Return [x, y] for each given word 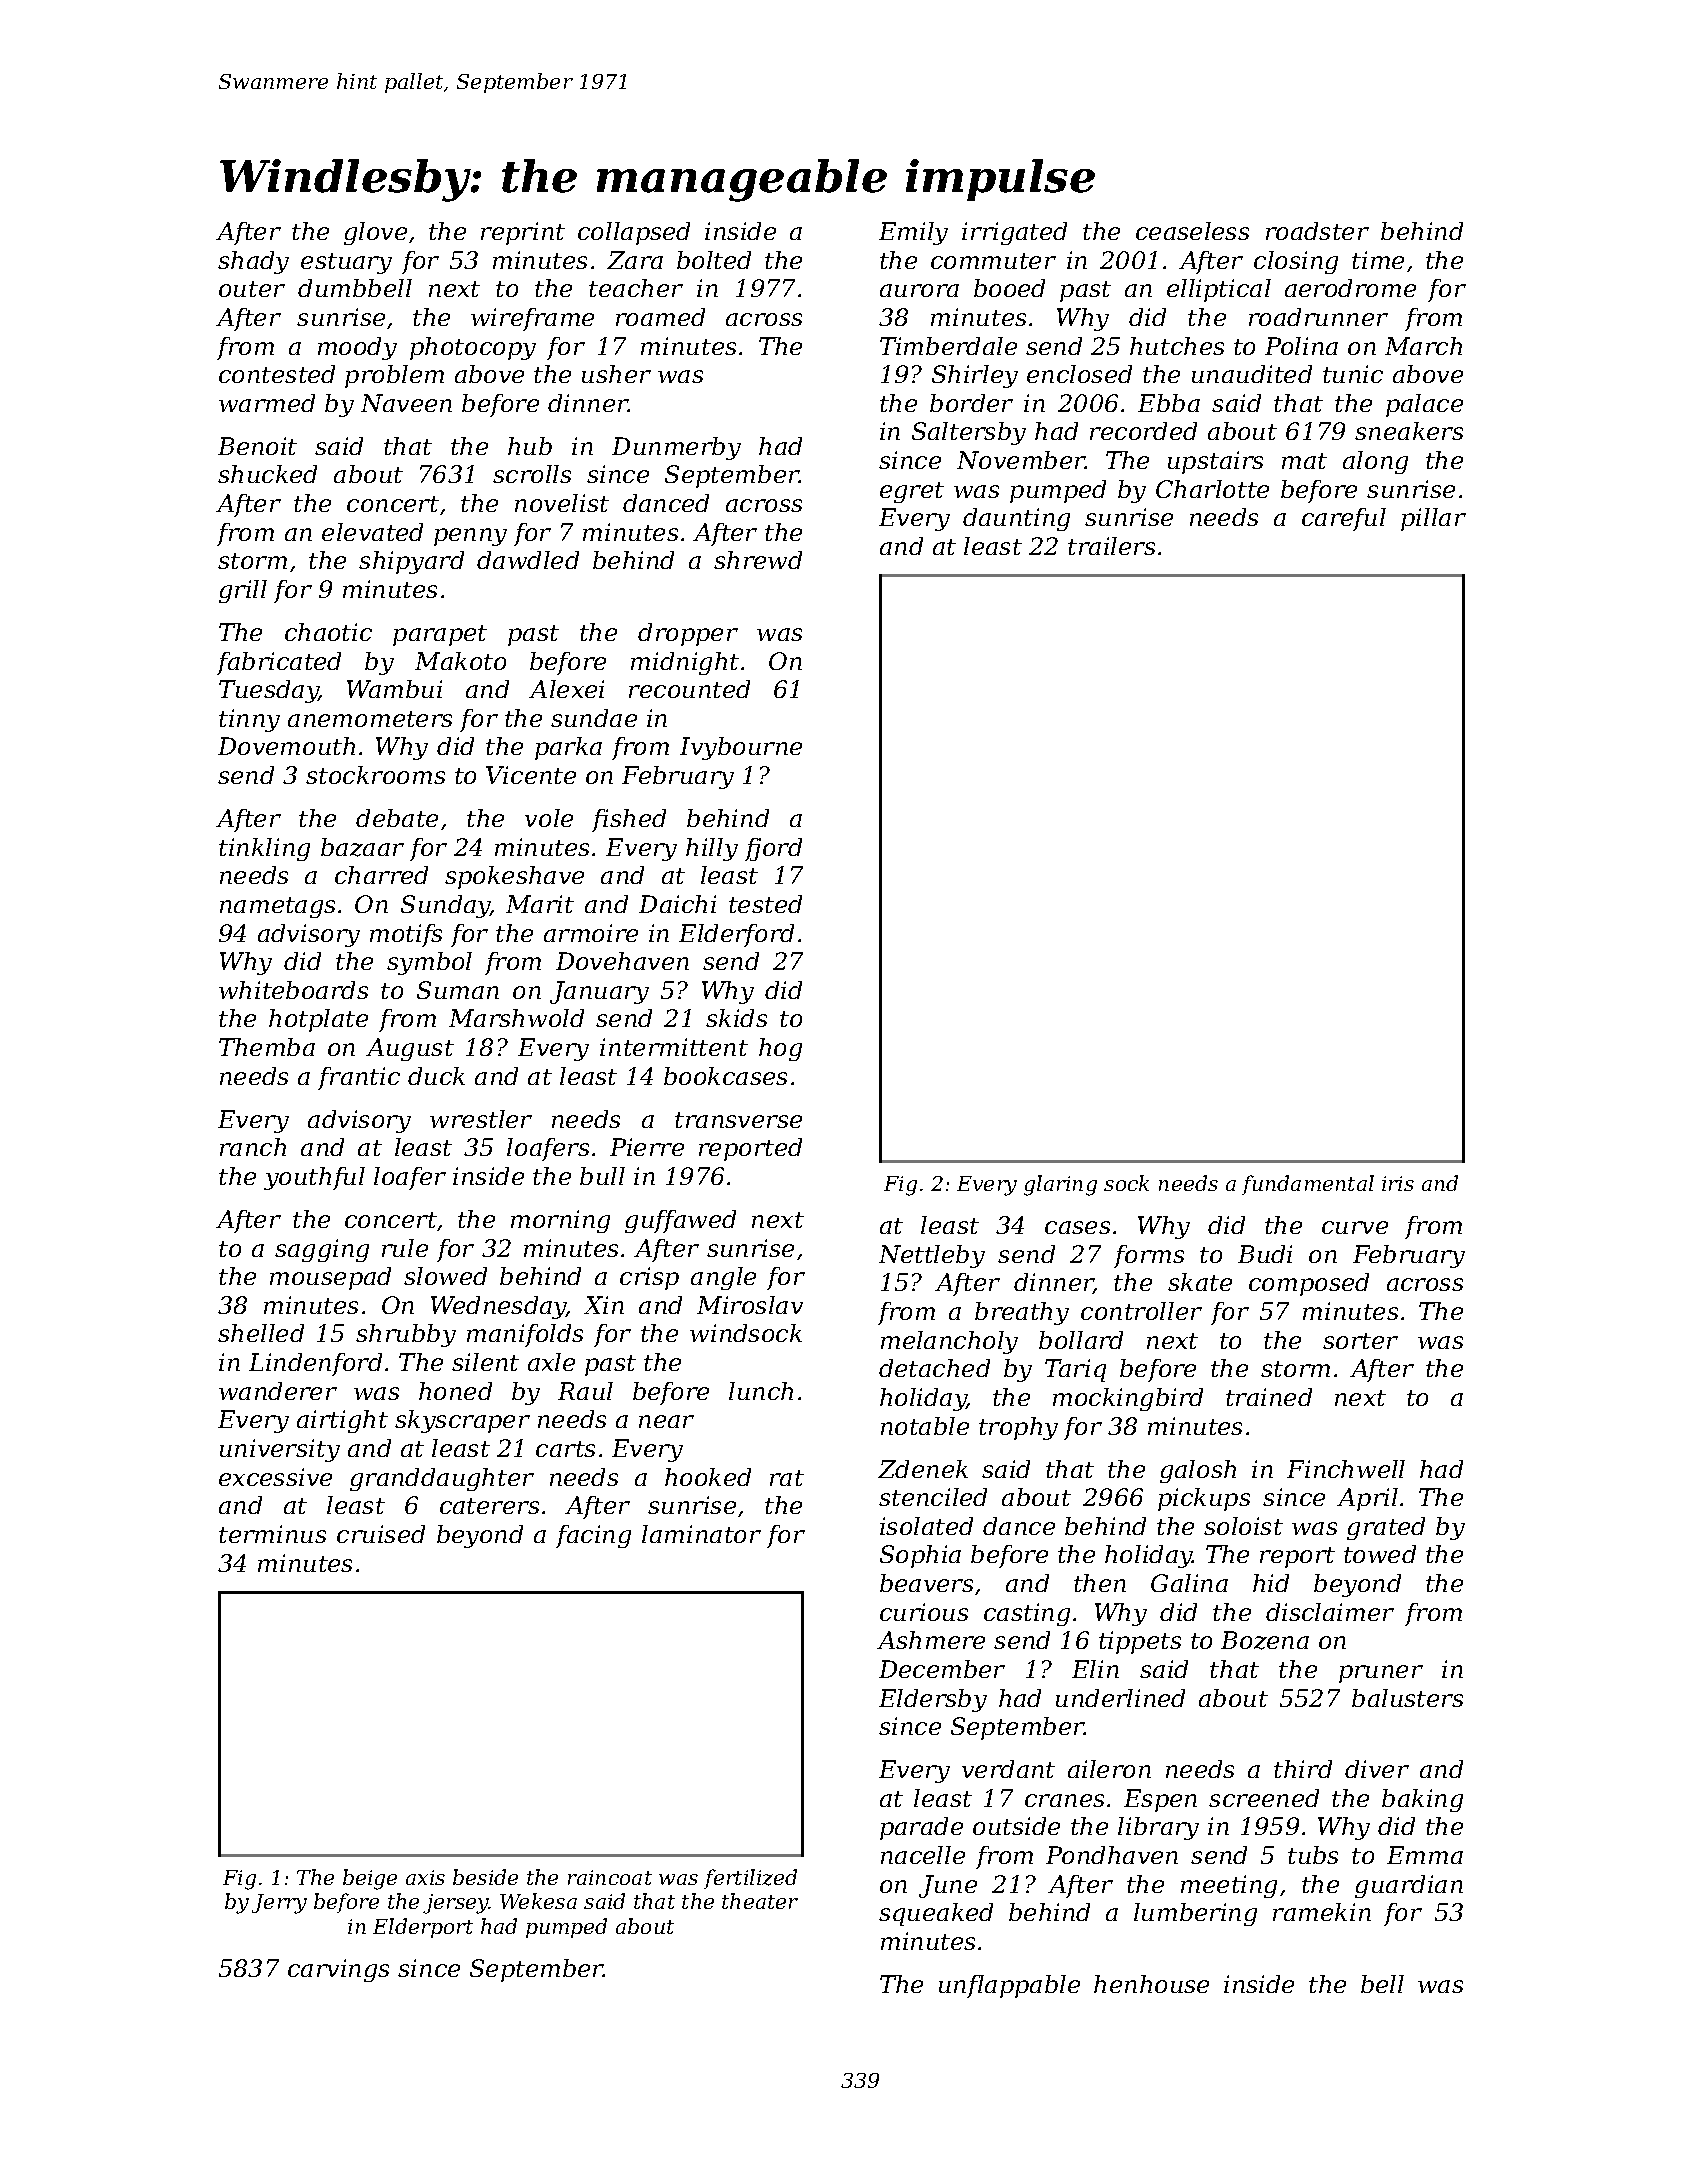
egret [912, 492]
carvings [338, 1970]
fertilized [750, 1879]
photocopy [473, 348]
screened [1264, 1798]
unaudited [1252, 374]
